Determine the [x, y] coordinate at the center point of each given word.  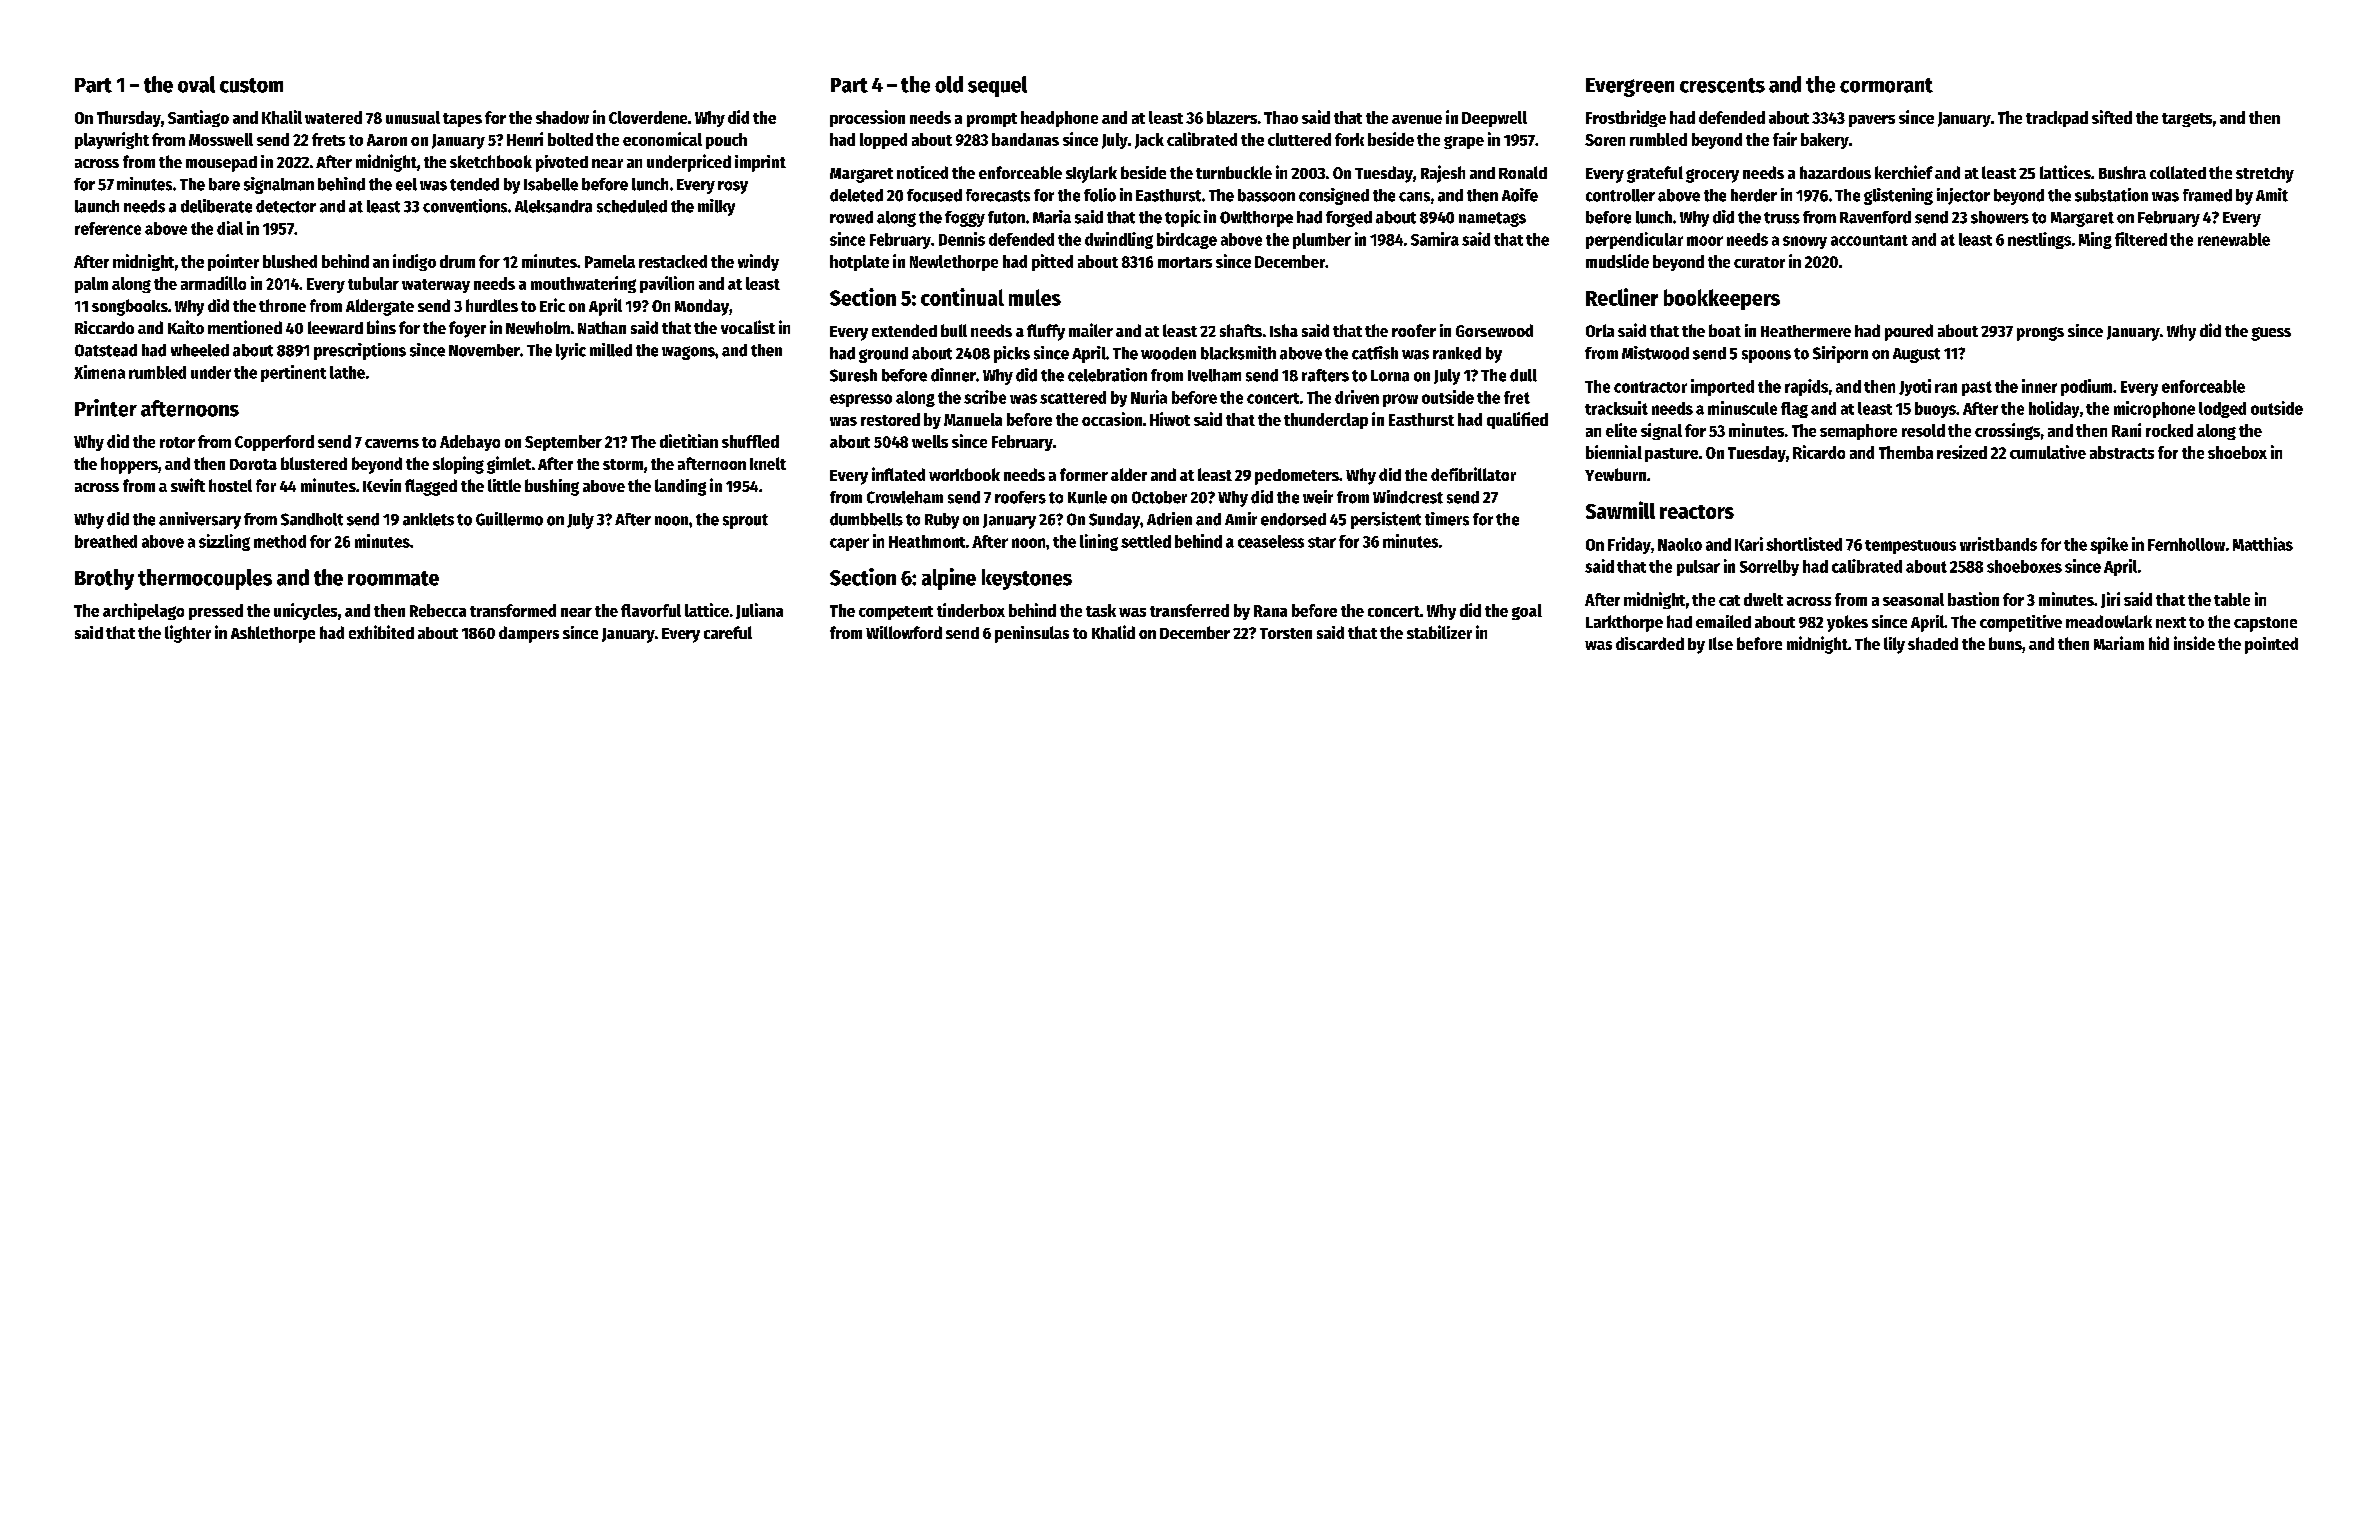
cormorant [1886, 85]
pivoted [562, 163]
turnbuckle [1234, 172]
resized [1962, 452]
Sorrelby [1769, 568]
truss [1782, 218]
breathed [106, 541]
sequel [997, 86]
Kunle [1087, 497]
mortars [1185, 262]
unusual [413, 117]
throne [282, 305]
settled [1146, 541]
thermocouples [205, 579]
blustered [314, 463]
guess [2271, 334]
